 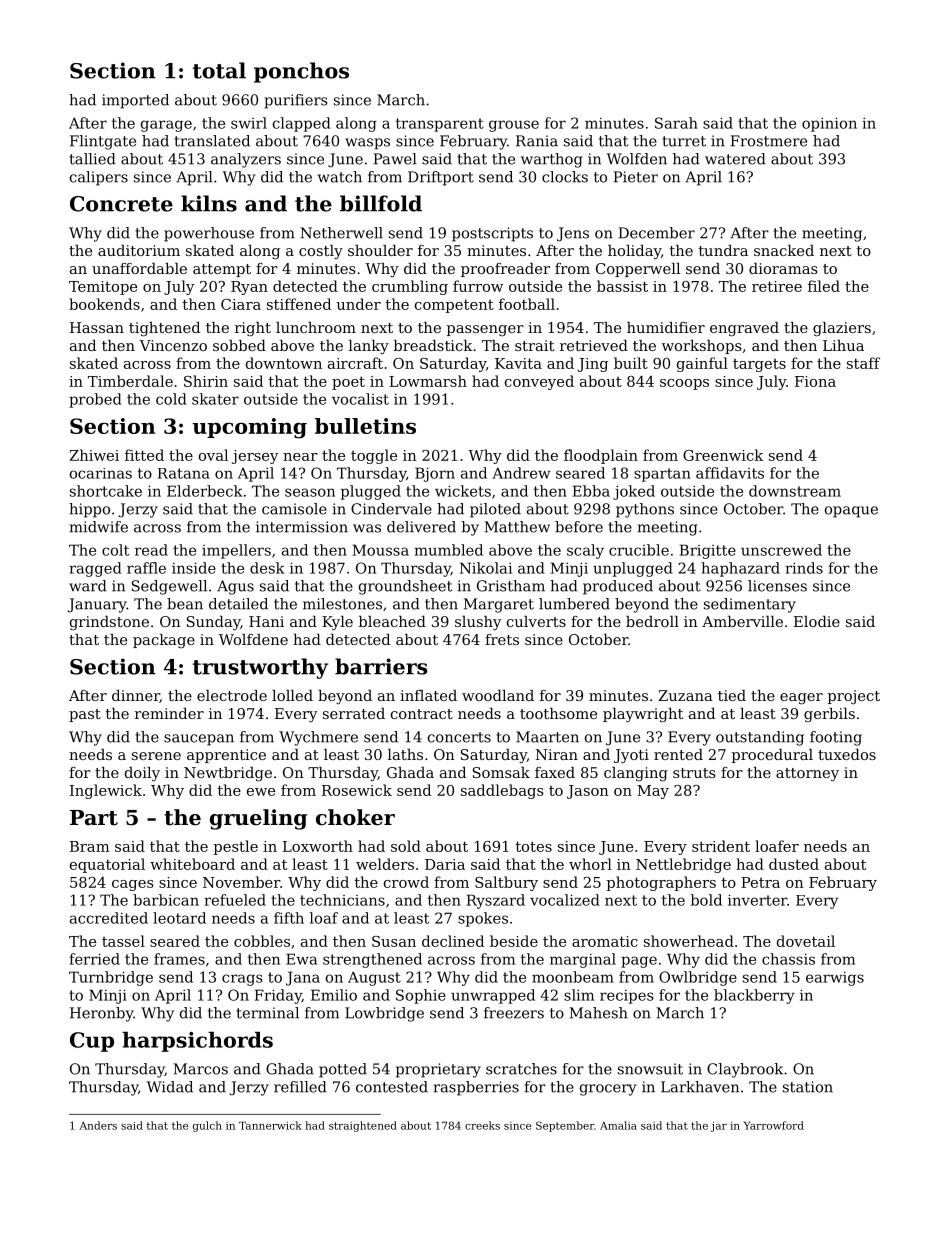 What do you see at coordinates (783, 268) in the screenshot?
I see `dioramas` at bounding box center [783, 268].
